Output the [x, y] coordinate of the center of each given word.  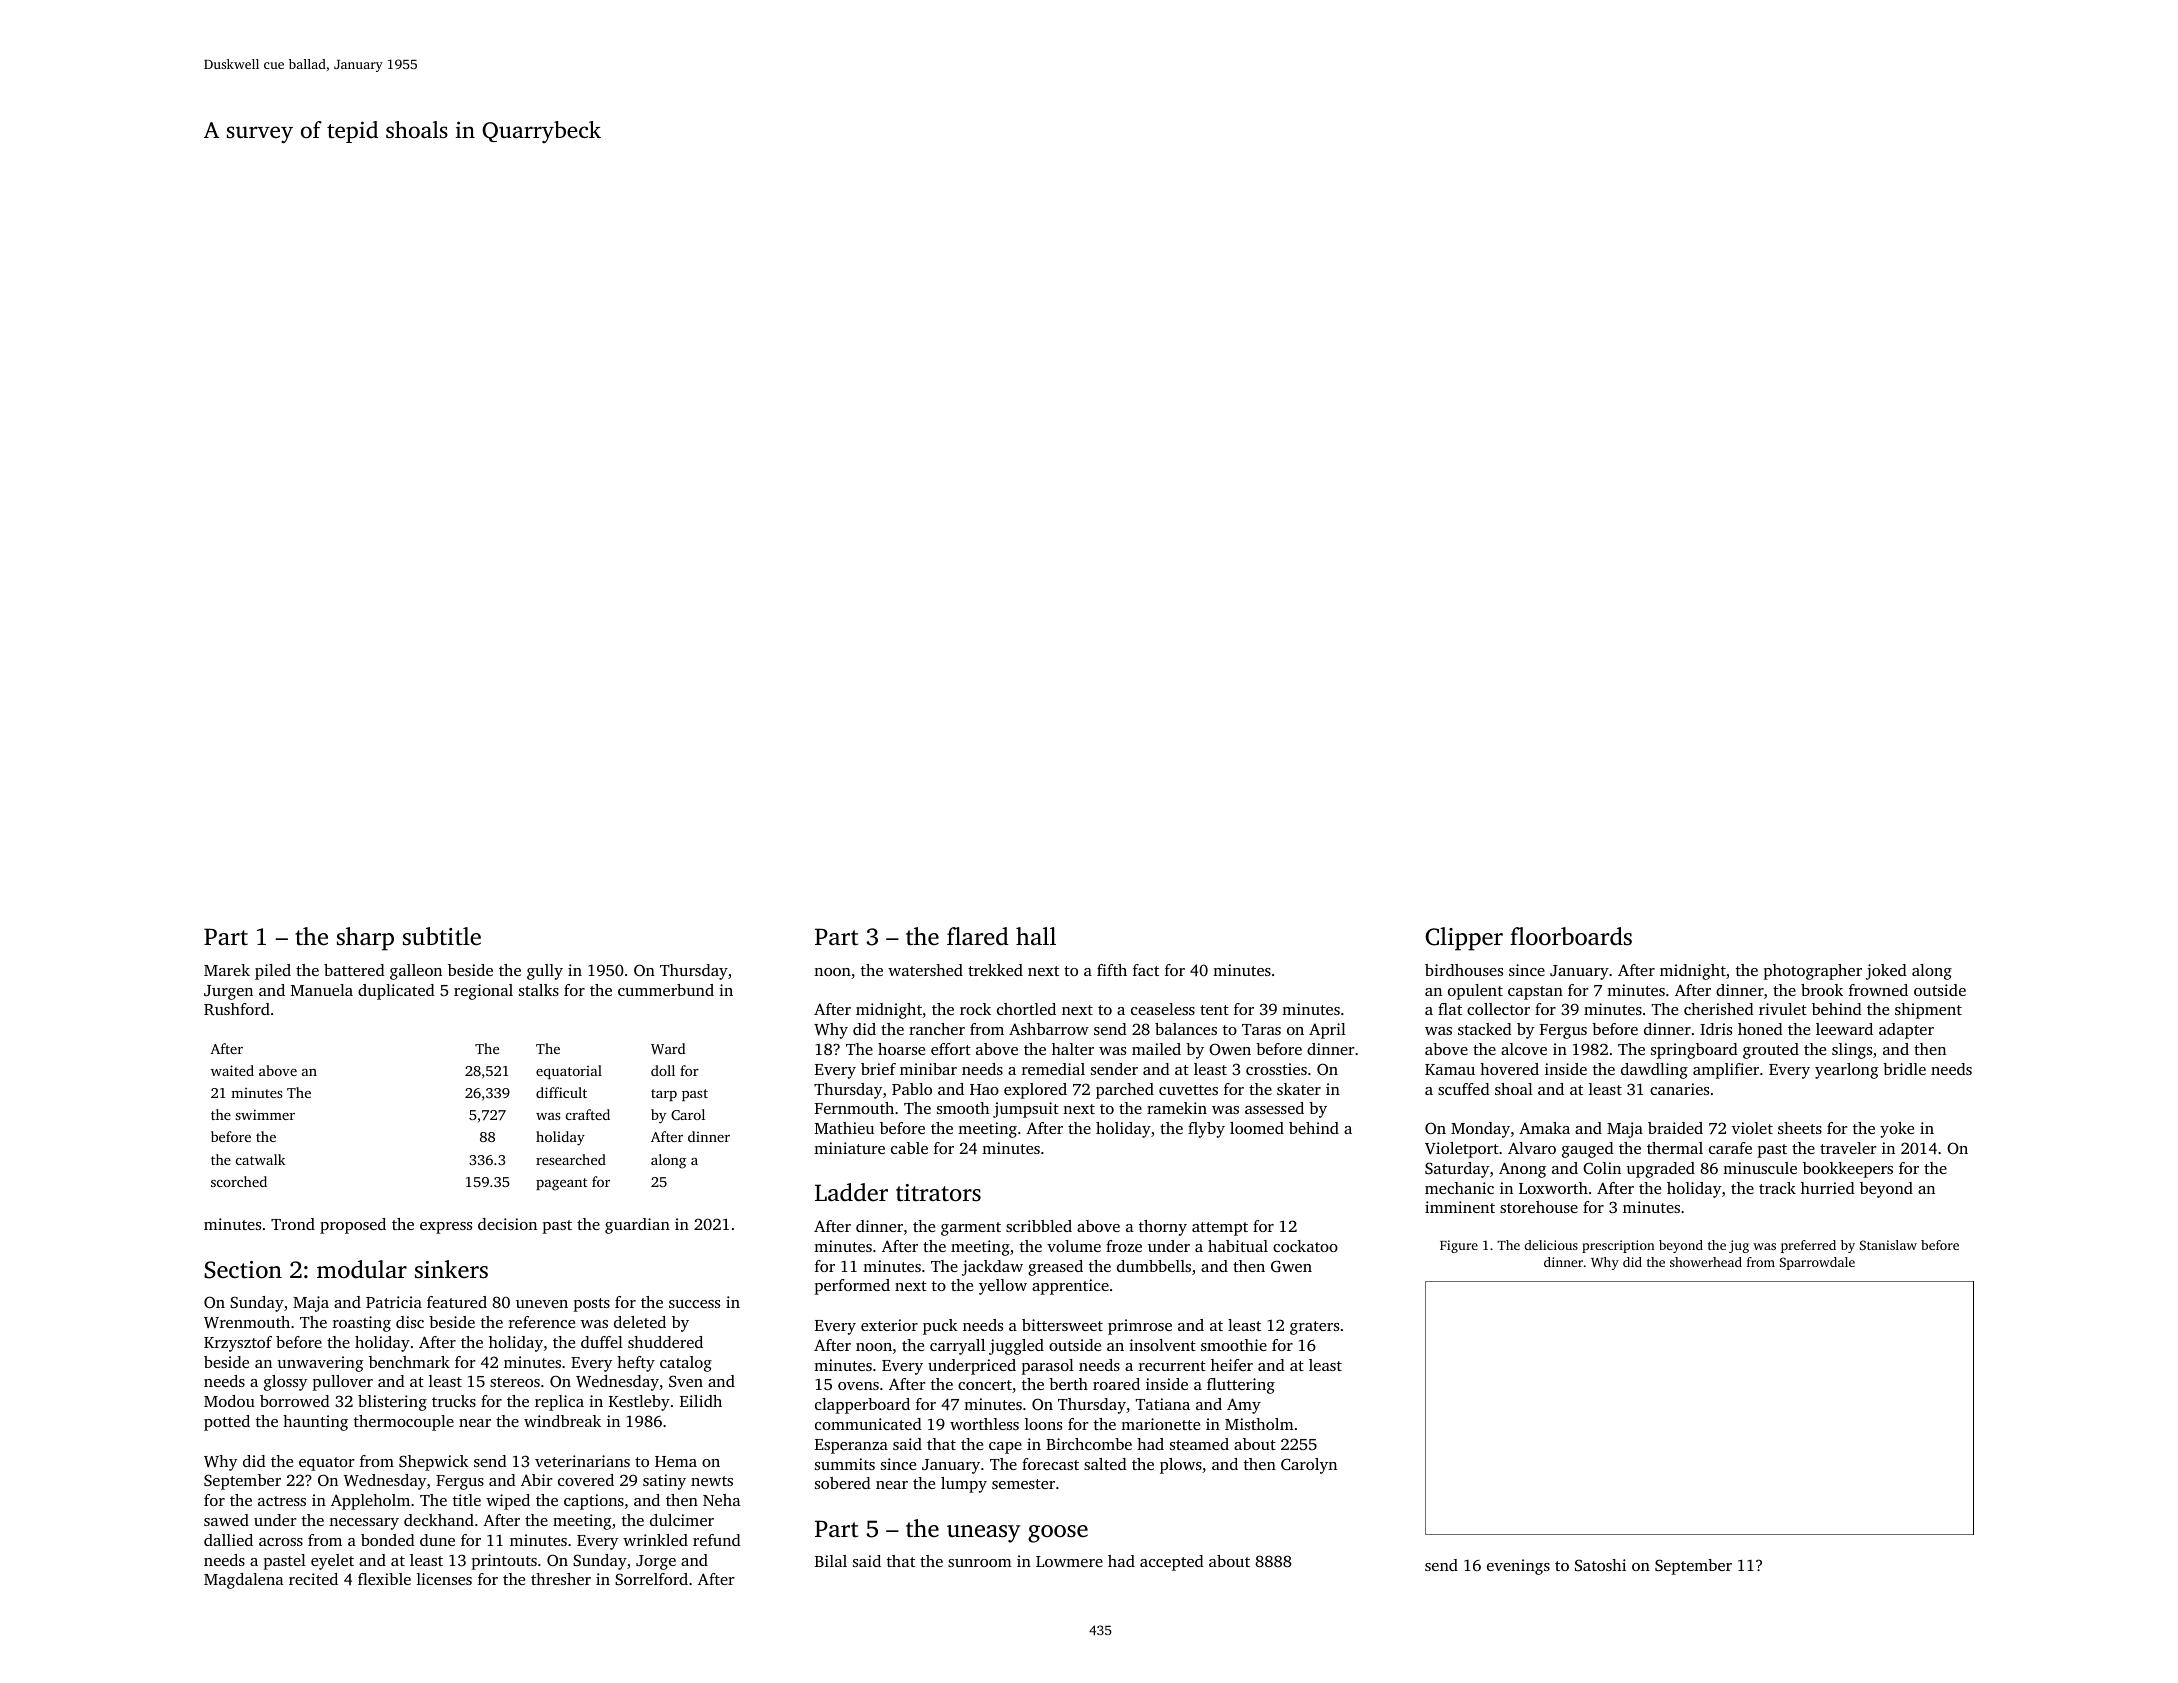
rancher [937, 1029]
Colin [1602, 1168]
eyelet [332, 1562]
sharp [365, 939]
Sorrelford [651, 1579]
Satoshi [1600, 1565]
